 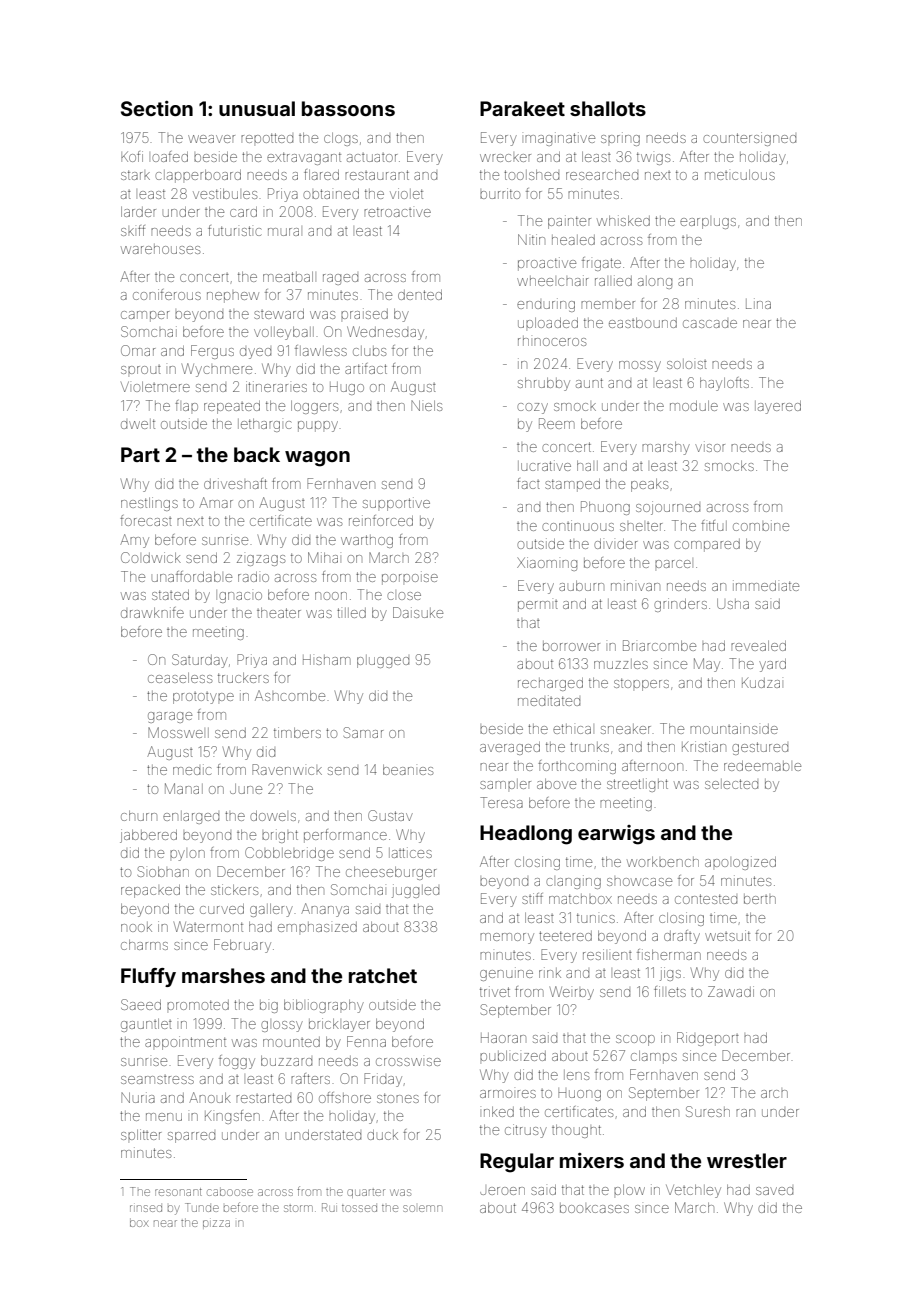 I want to click on meticulous, so click(x=740, y=175).
